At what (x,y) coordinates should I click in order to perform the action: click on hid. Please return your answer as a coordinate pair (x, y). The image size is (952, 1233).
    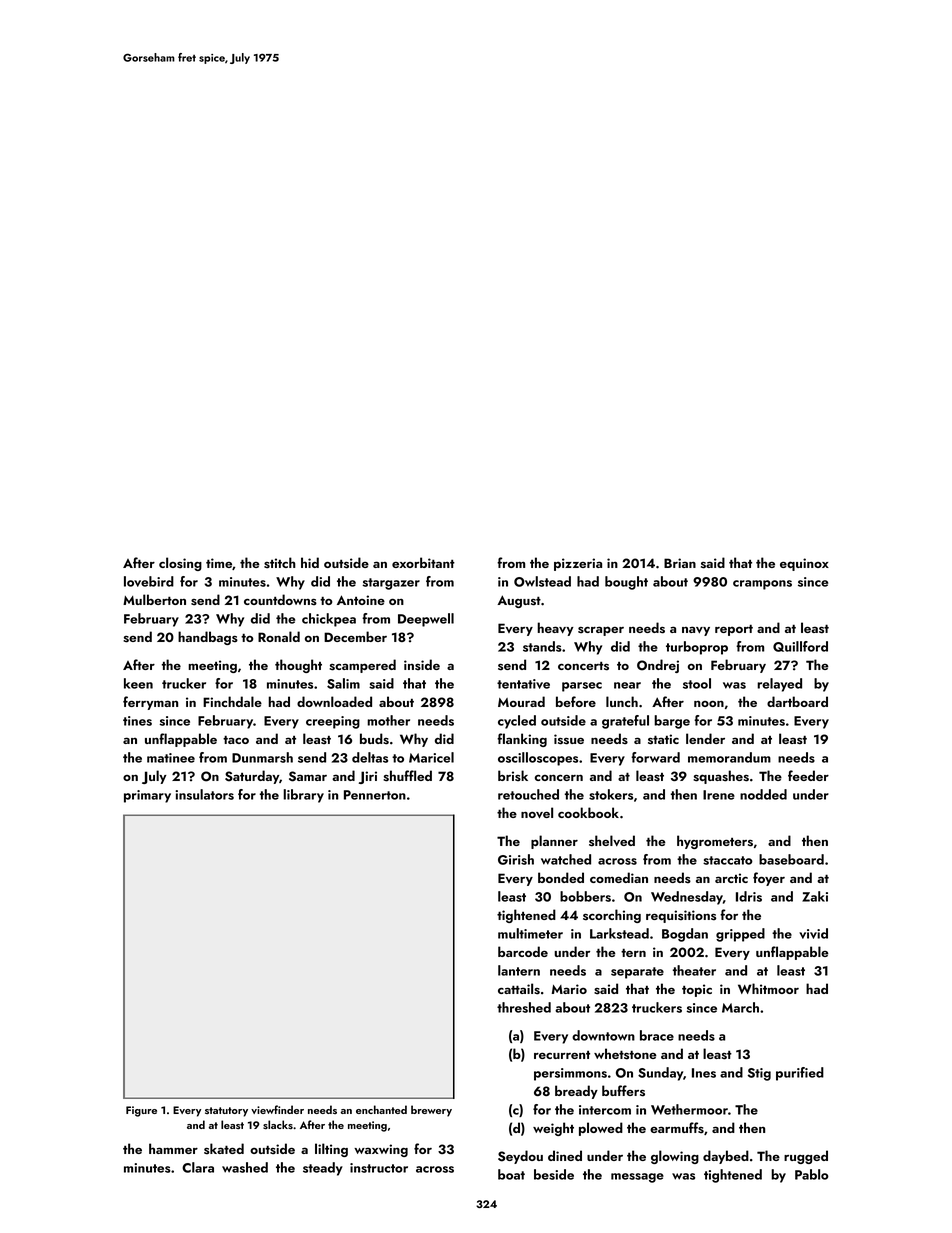
    Looking at the image, I should click on (310, 562).
